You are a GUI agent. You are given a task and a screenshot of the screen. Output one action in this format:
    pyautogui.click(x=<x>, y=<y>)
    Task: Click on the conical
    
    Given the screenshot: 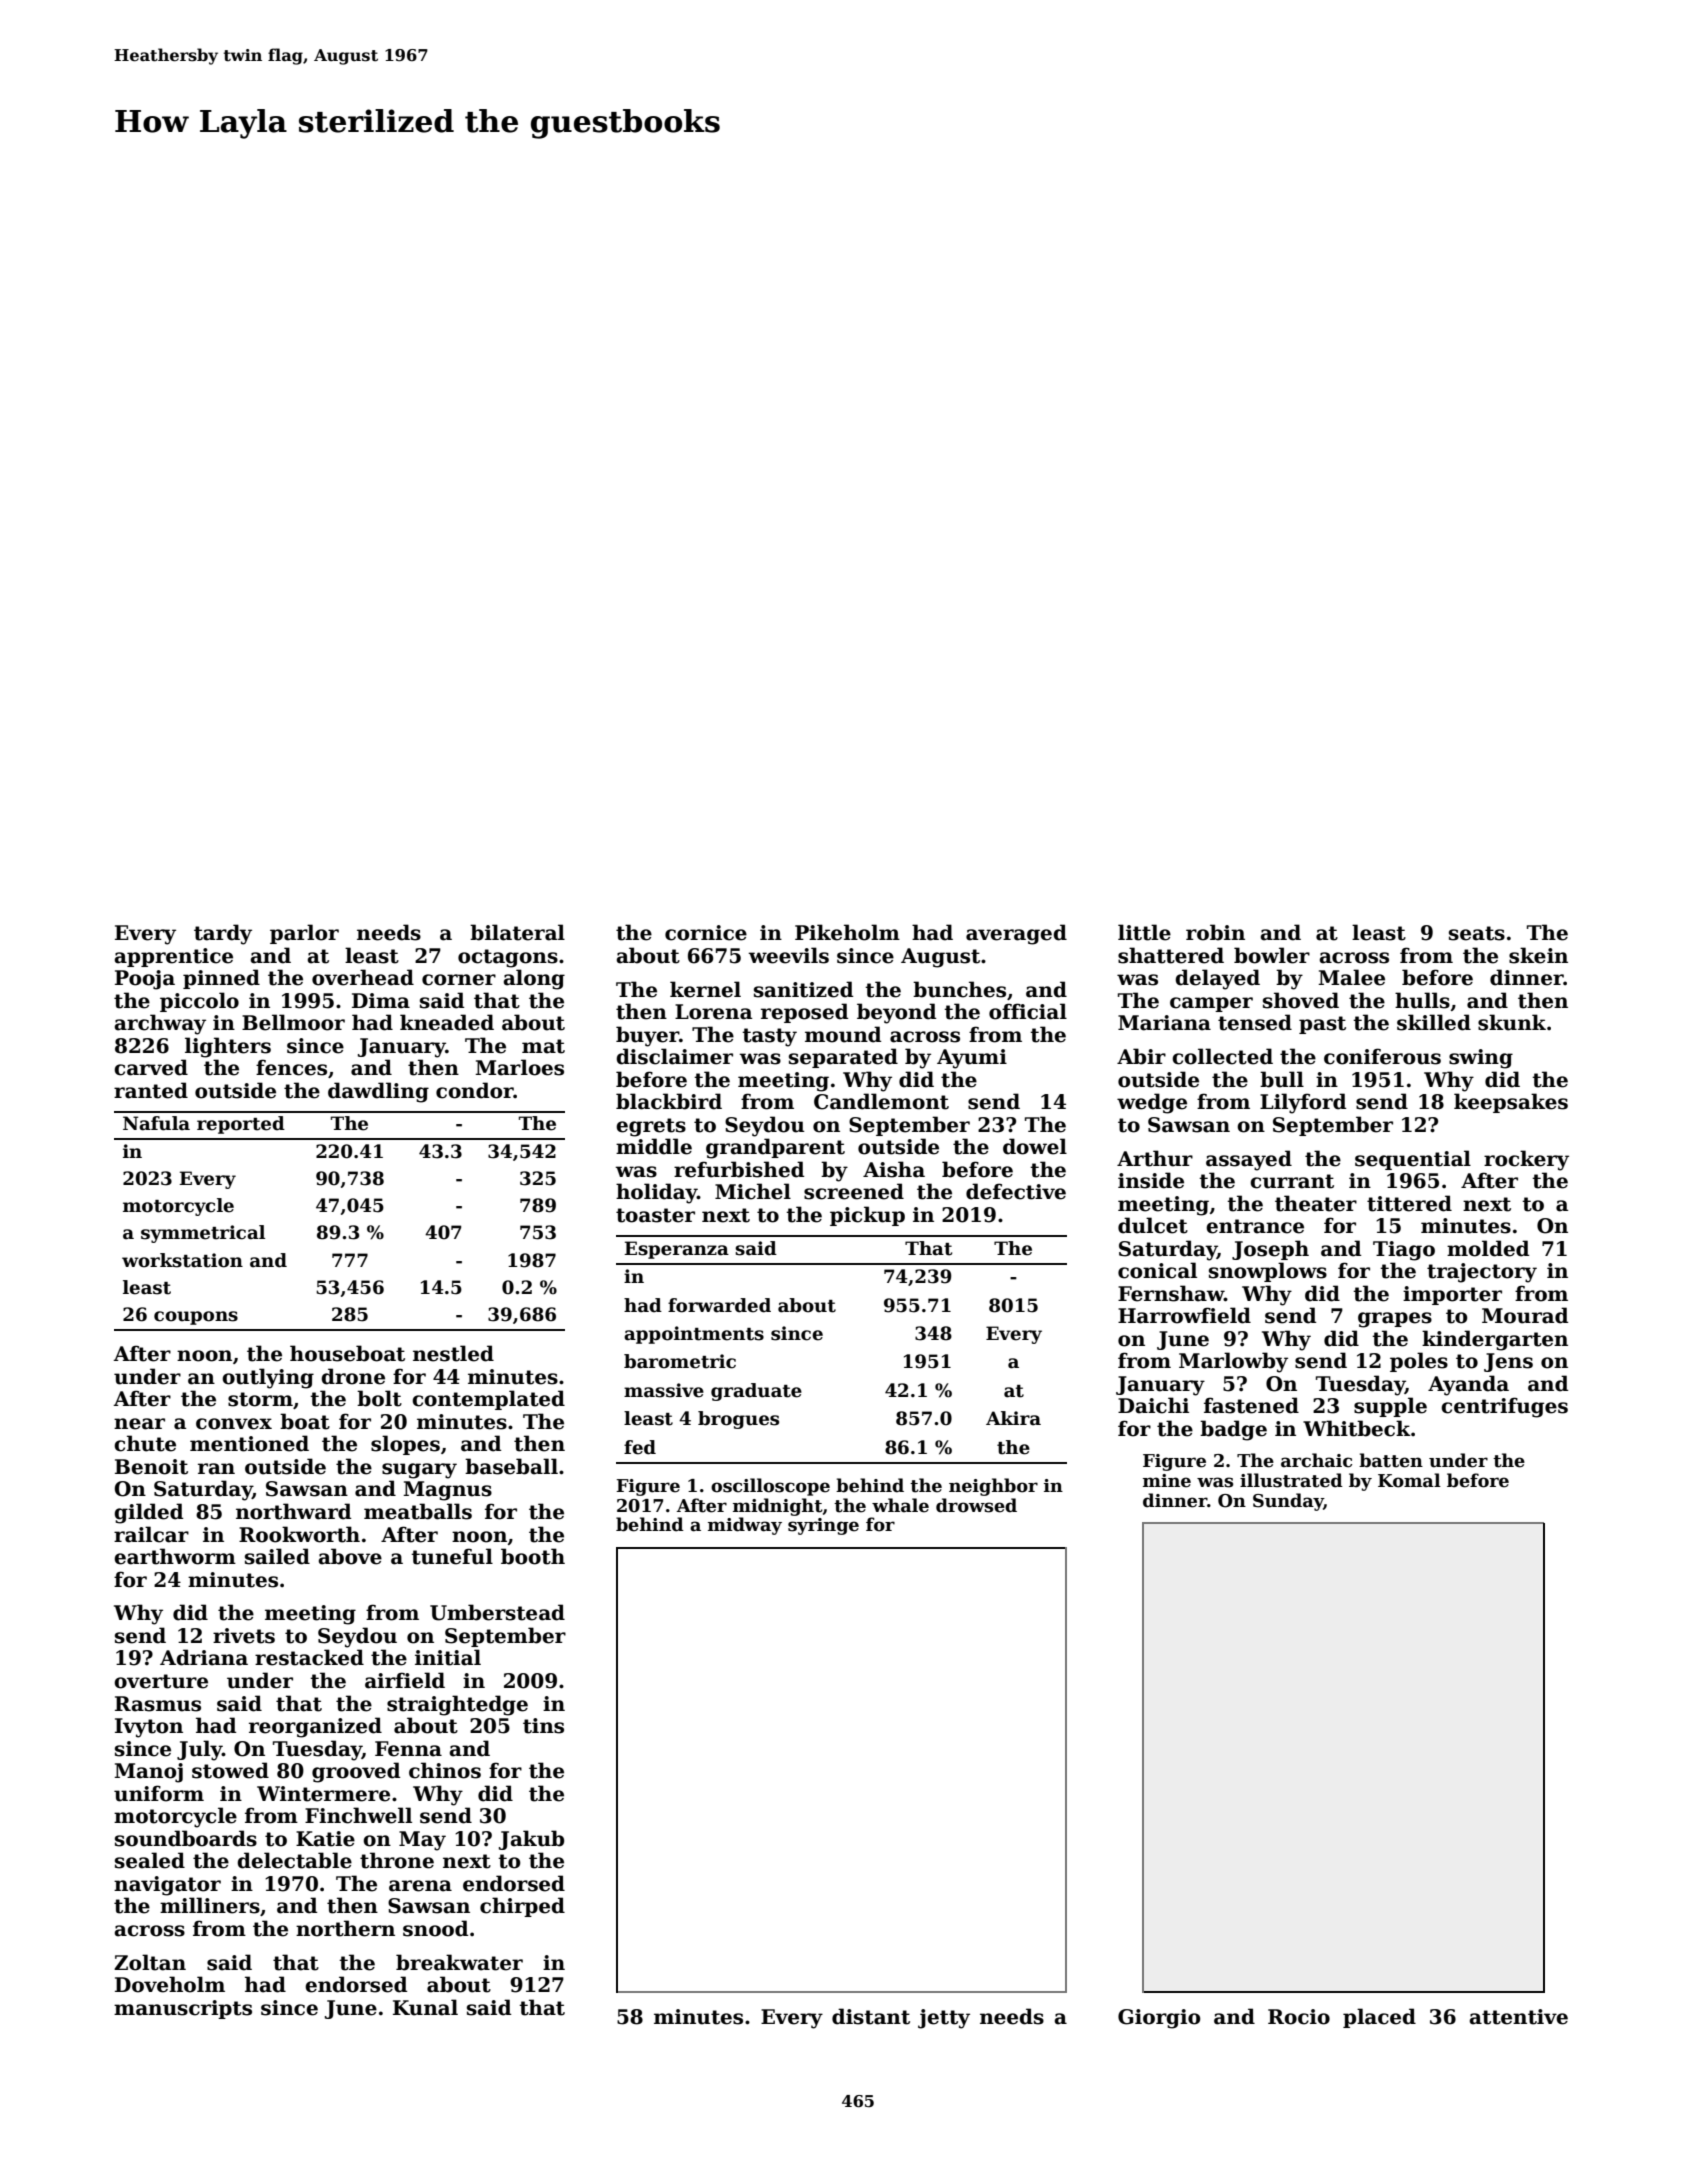 What is the action you would take?
    pyautogui.click(x=1157, y=1270)
